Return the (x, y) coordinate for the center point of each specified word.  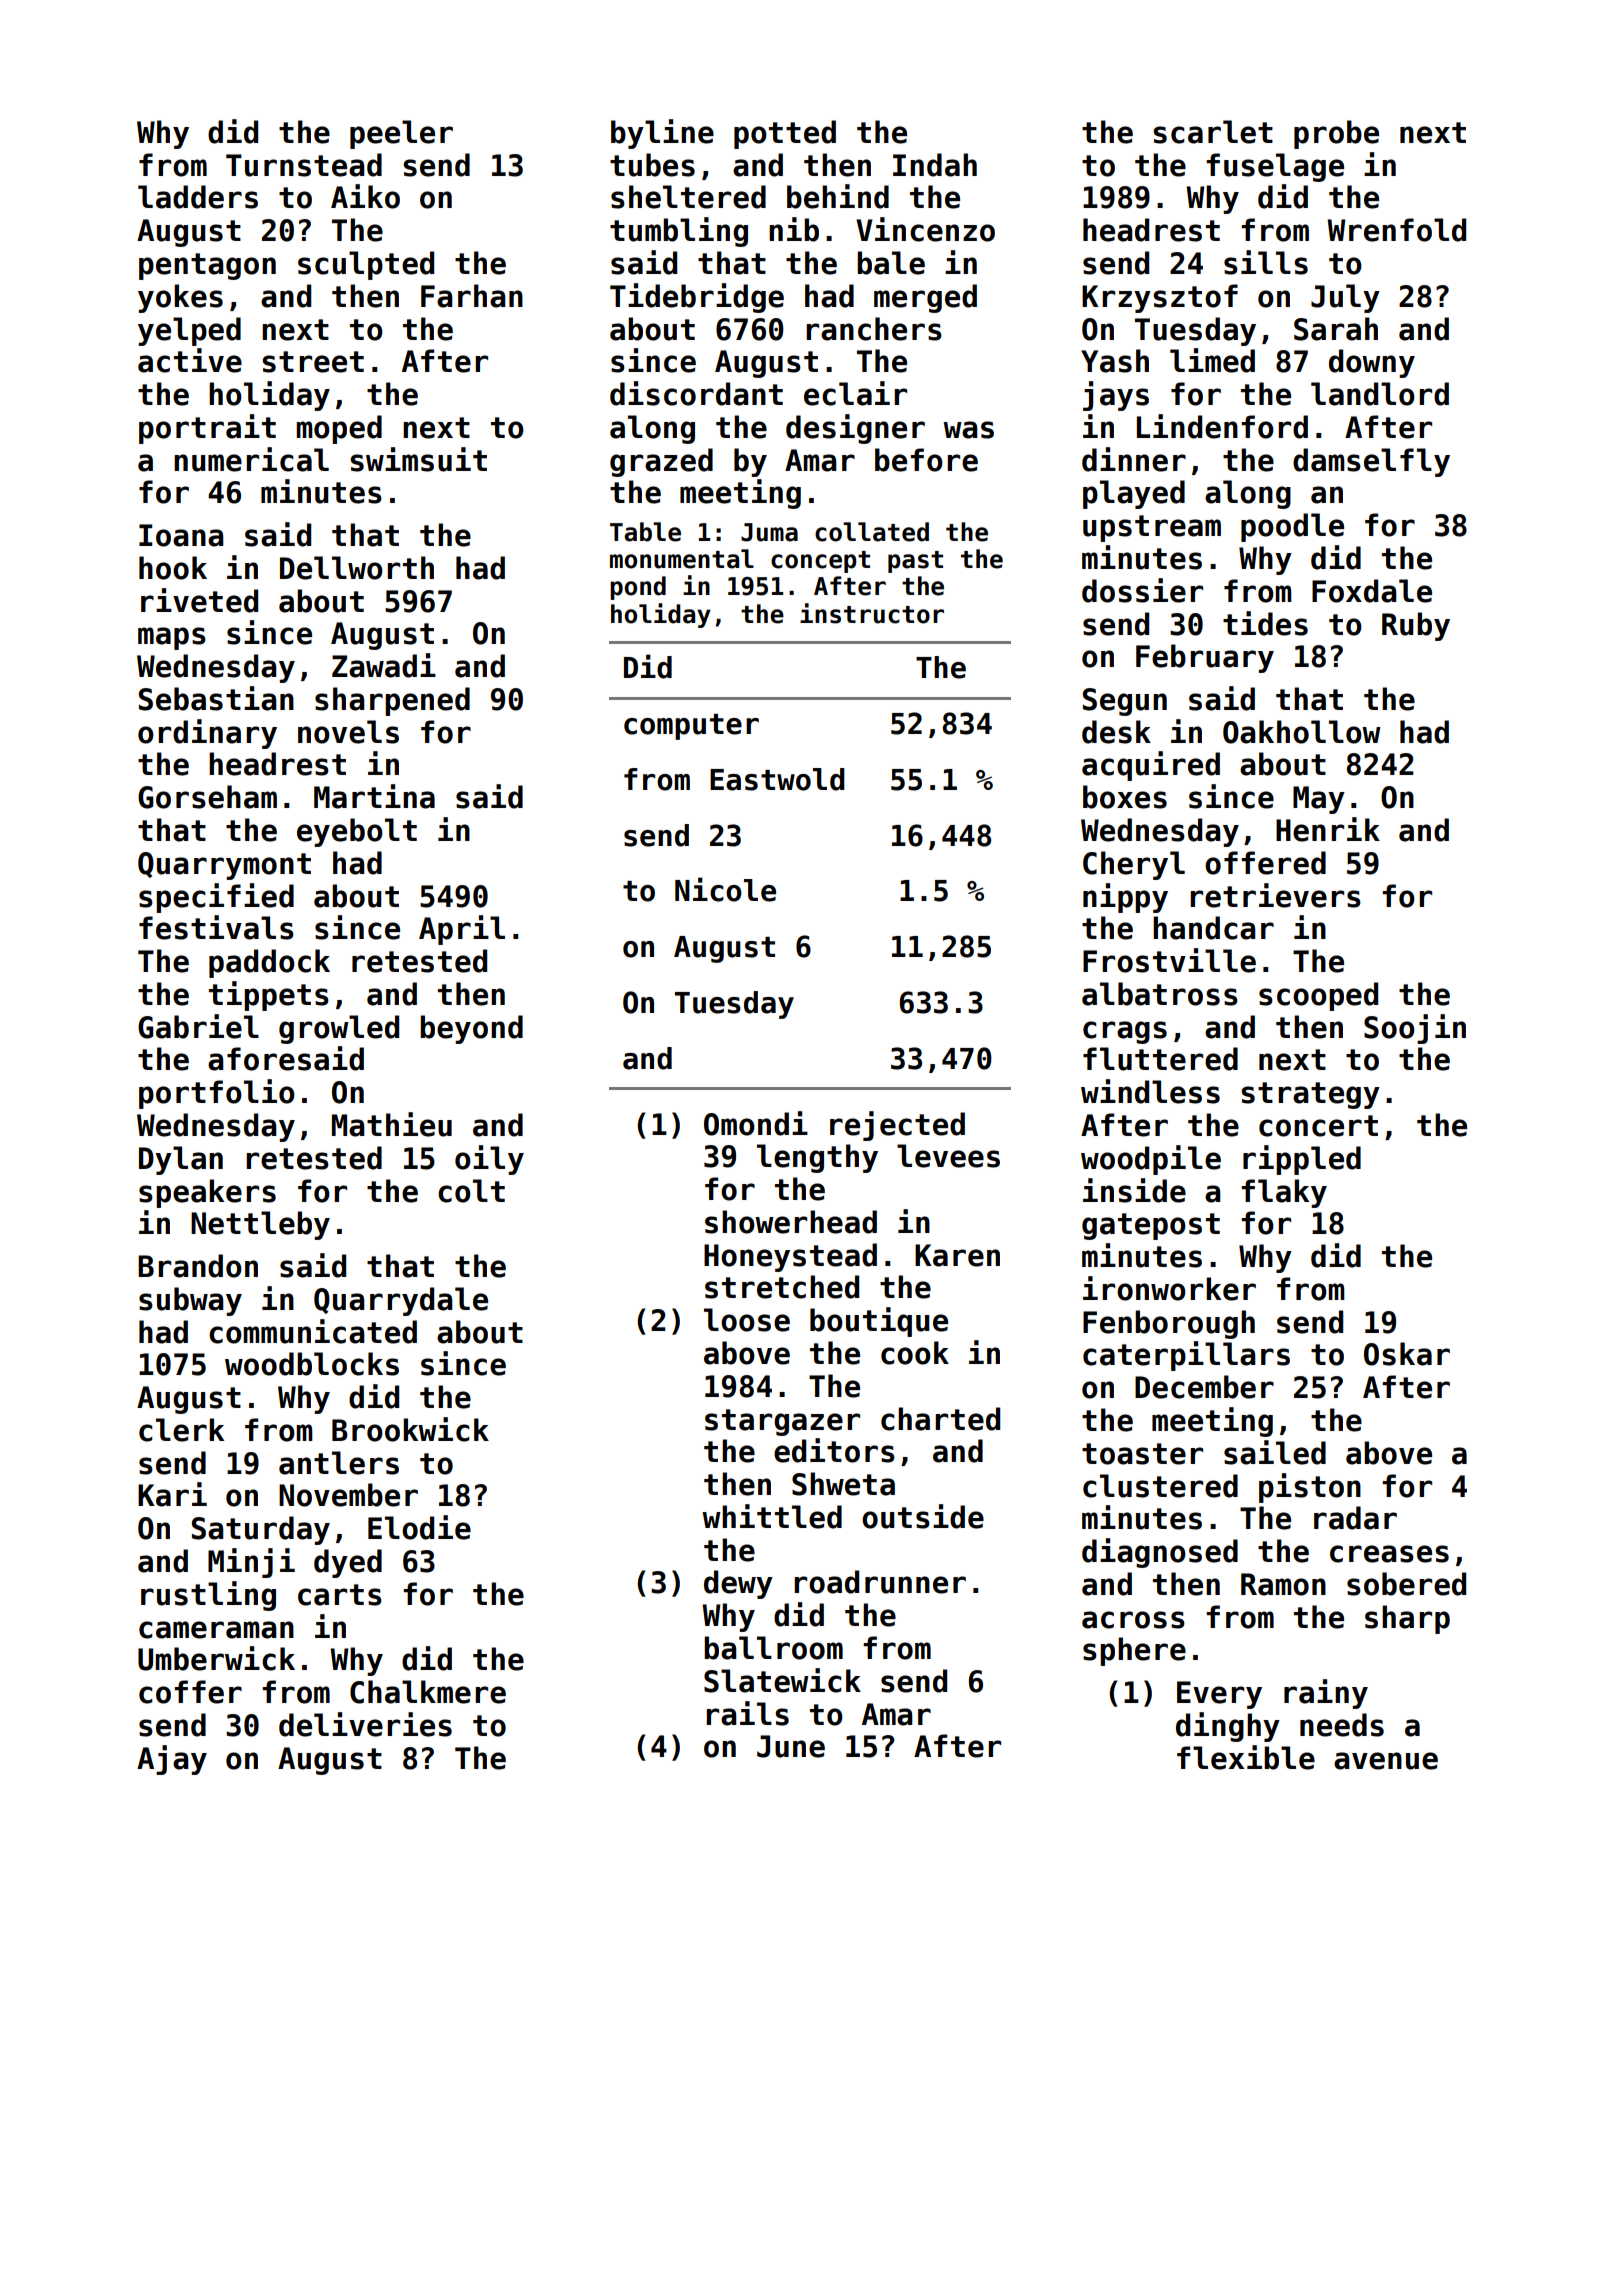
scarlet (1213, 132)
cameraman (216, 1630)
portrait (207, 429)
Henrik (1328, 829)
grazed (661, 462)
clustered (1160, 1486)
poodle (1292, 527)
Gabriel (198, 1026)
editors (834, 1450)
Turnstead (304, 165)
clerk (181, 1430)
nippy (1125, 898)
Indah (935, 165)
